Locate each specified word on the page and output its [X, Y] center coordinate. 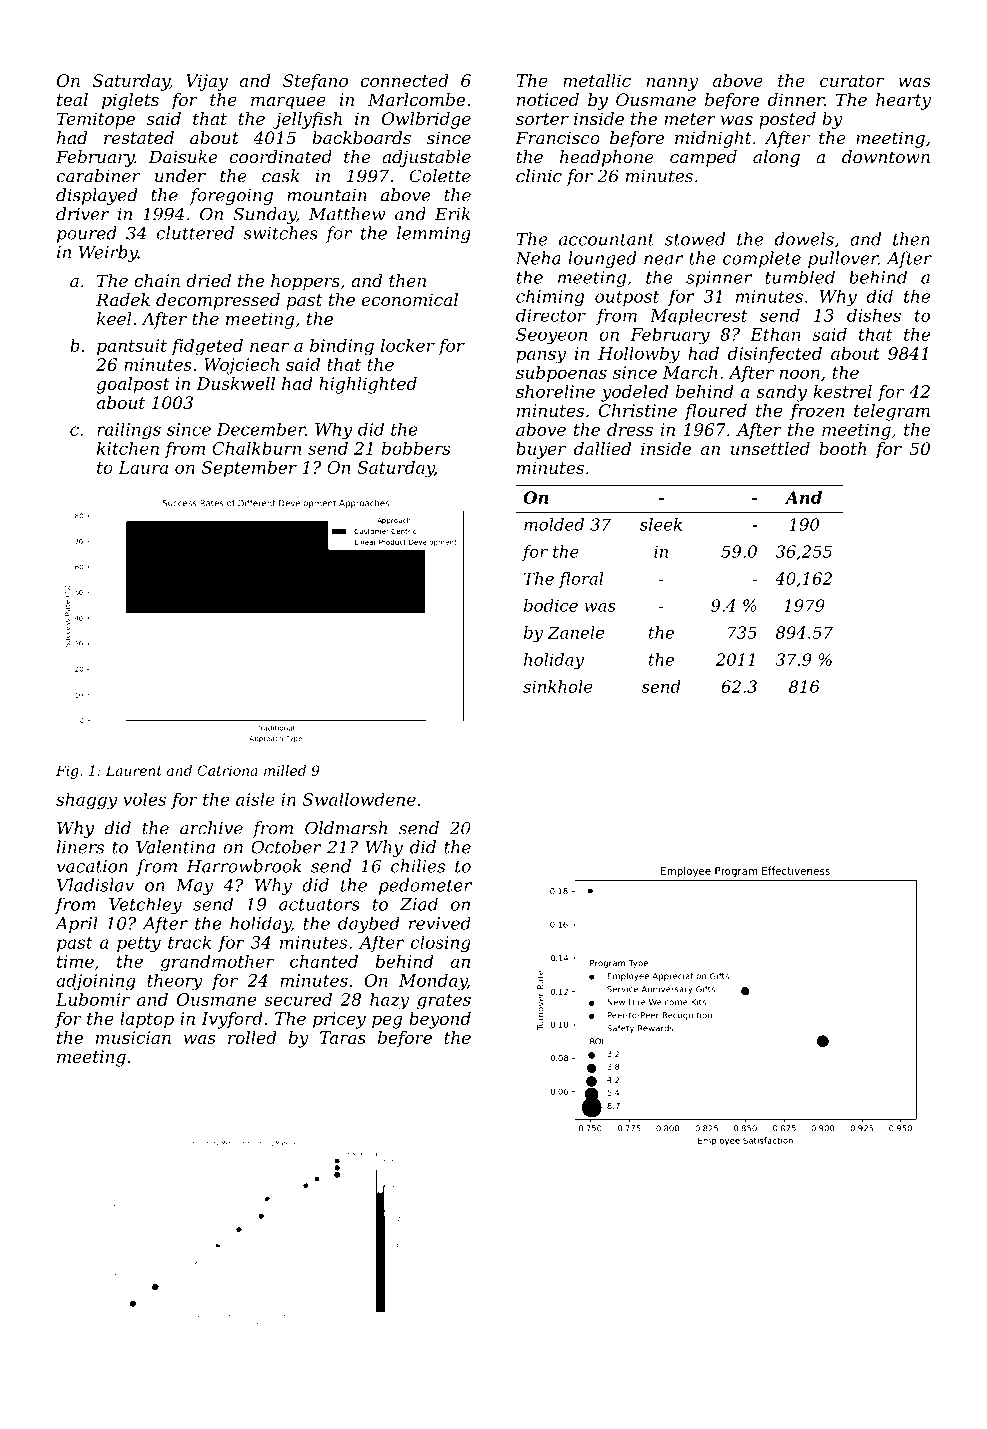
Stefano [315, 82]
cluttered [195, 233]
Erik [452, 214]
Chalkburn [256, 448]
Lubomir [93, 999]
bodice [551, 605]
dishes [874, 315]
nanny [672, 84]
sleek [661, 524]
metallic [597, 80]
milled [285, 770]
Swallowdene [359, 799]
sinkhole [558, 686]
